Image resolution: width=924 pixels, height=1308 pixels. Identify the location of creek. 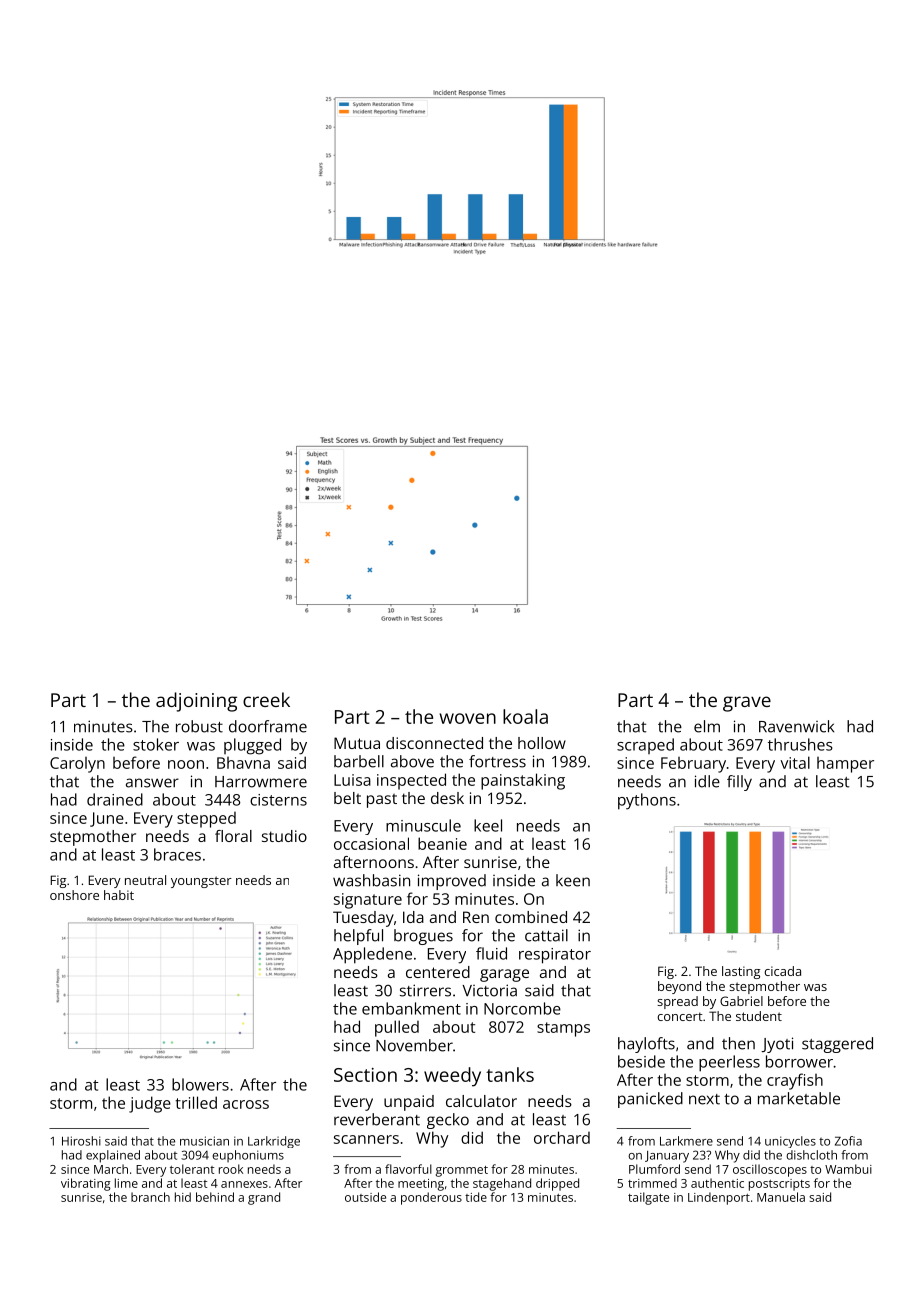
(266, 699).
